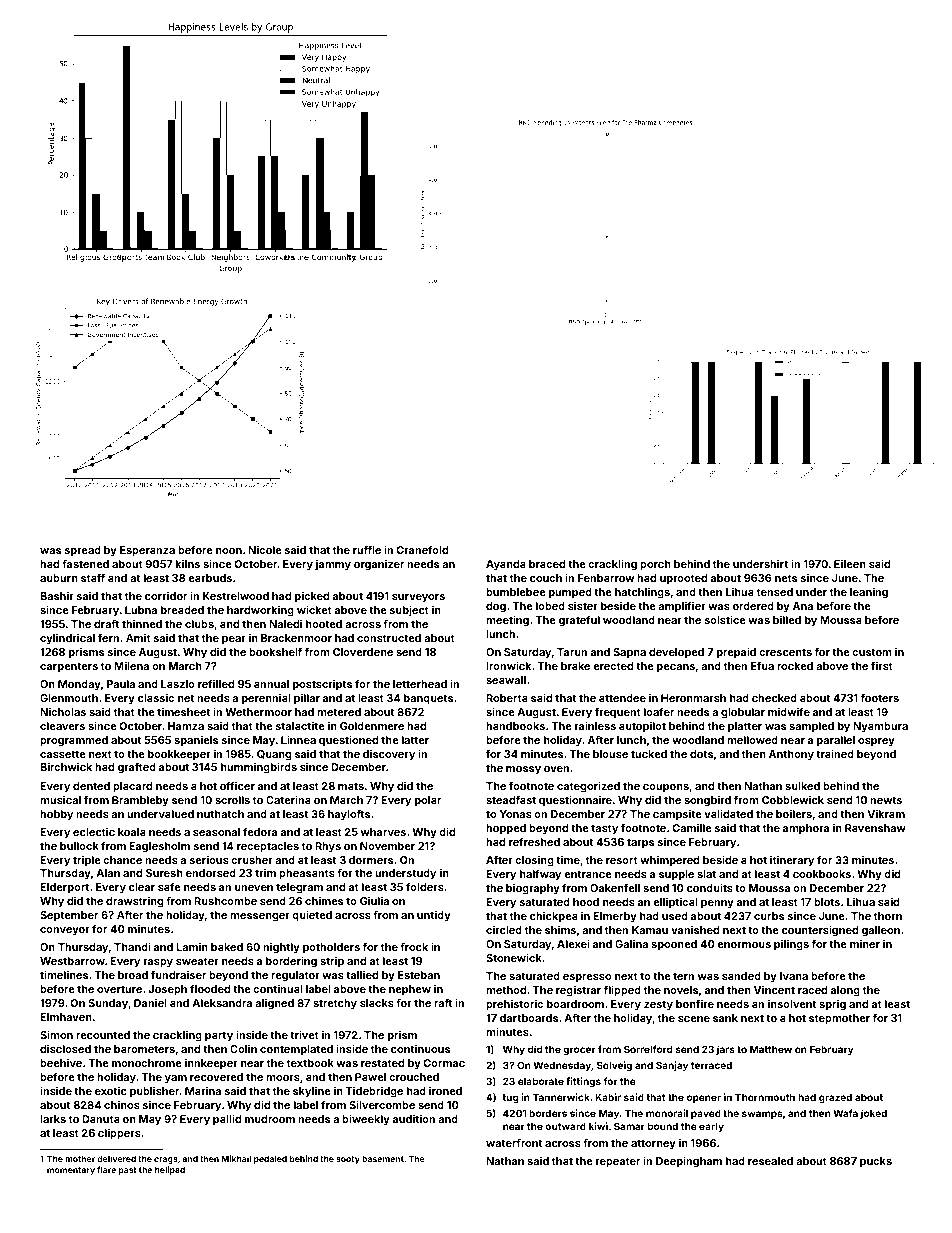 This screenshot has height=1233, width=952. What do you see at coordinates (570, 593) in the screenshot?
I see `pumped` at bounding box center [570, 593].
